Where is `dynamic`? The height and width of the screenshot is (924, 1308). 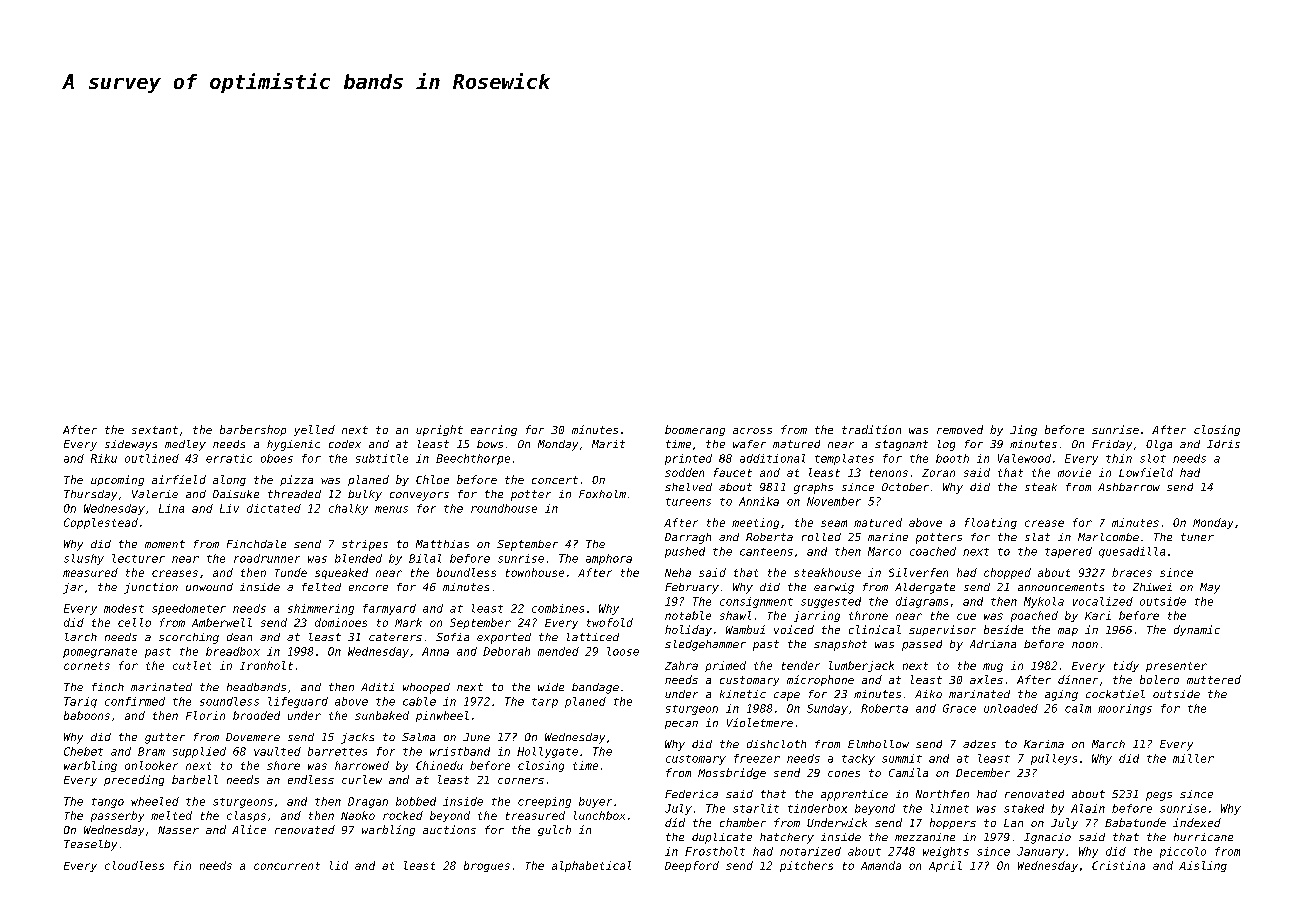 dynamic is located at coordinates (1197, 630).
